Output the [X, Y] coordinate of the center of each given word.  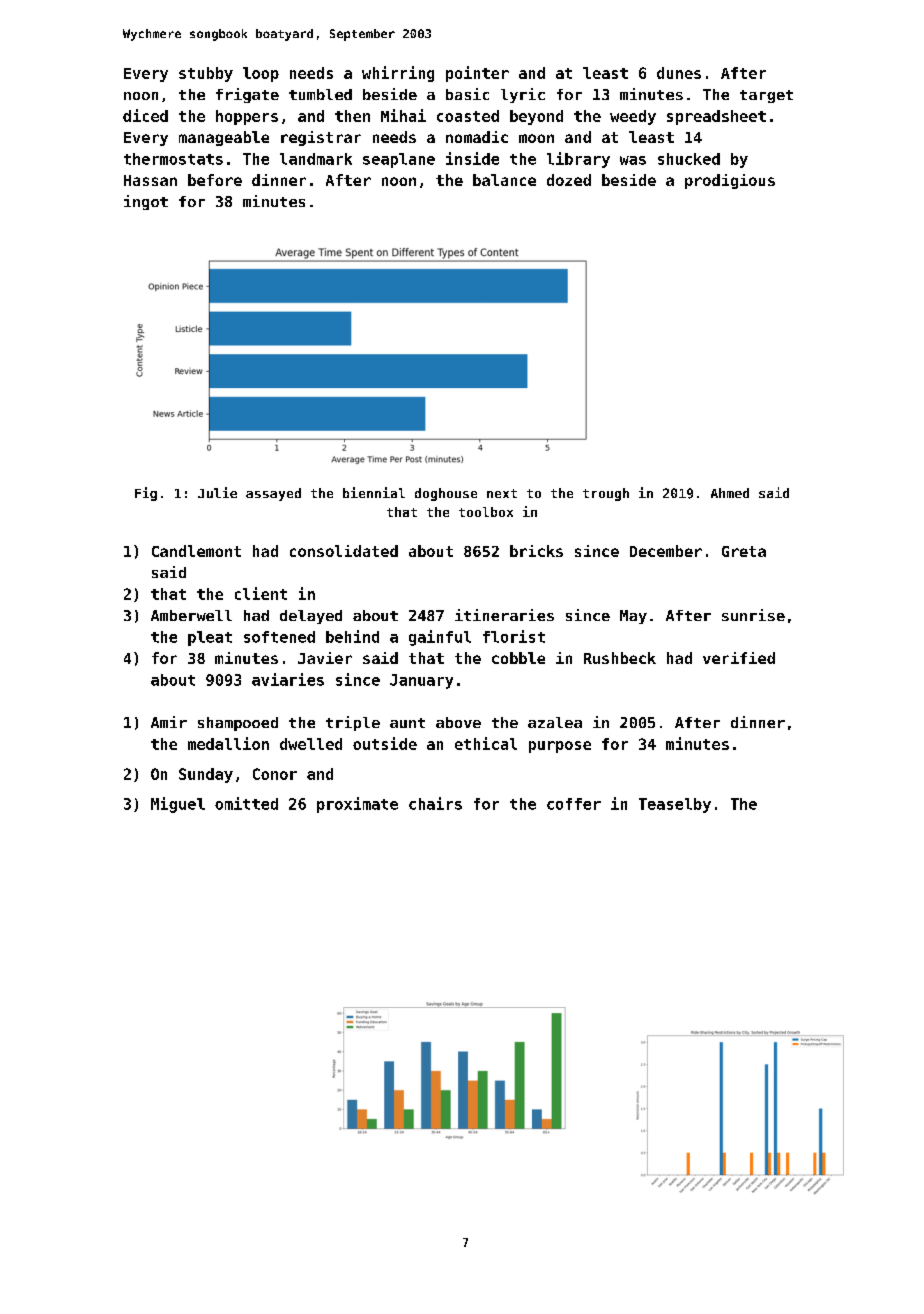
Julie [217, 492]
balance [504, 180]
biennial [374, 492]
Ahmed [730, 493]
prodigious [730, 181]
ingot [146, 202]
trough [606, 494]
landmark [316, 159]
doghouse [446, 494]
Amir [169, 722]
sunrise [753, 615]
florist [514, 636]
